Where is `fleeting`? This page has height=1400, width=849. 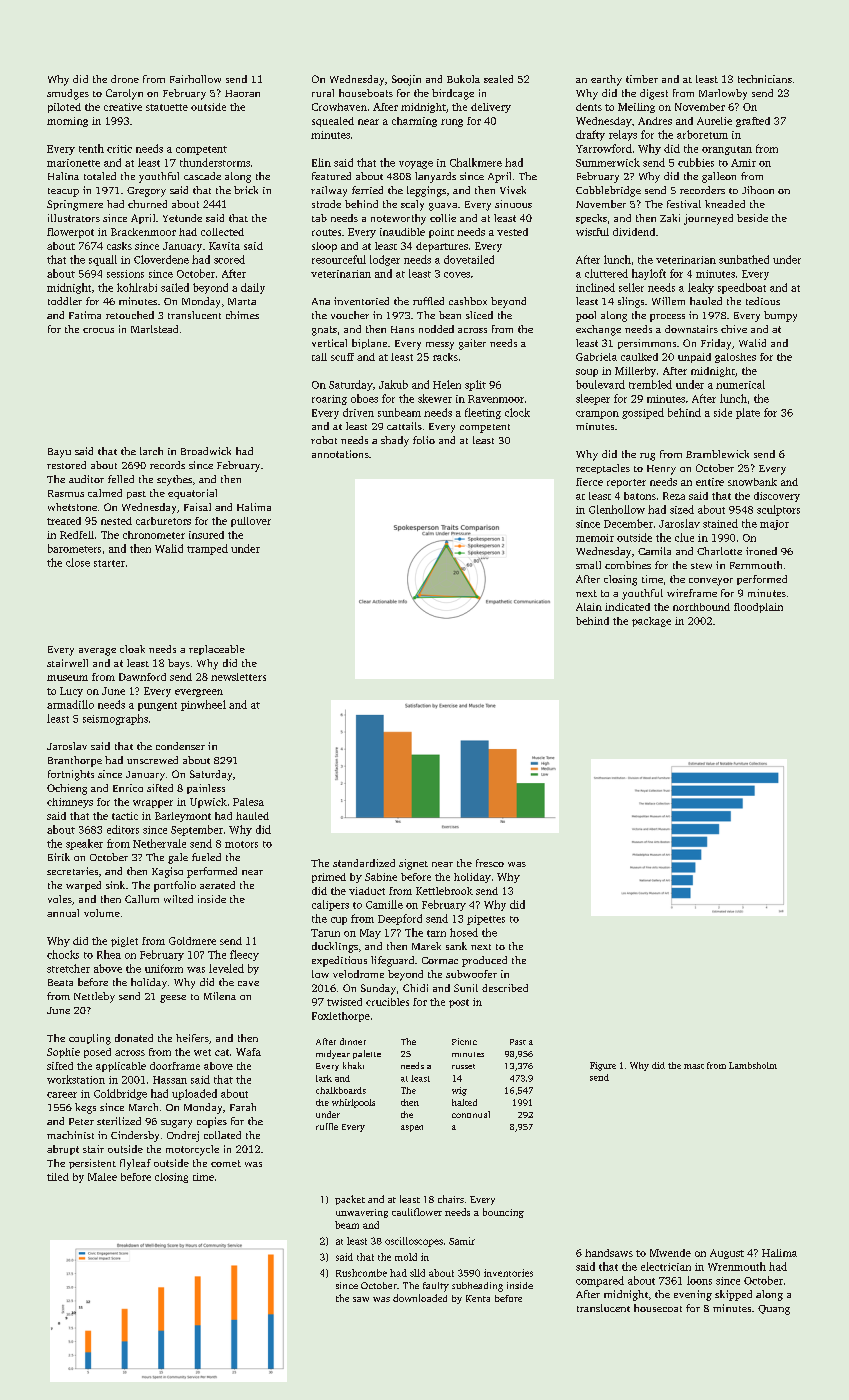 fleeting is located at coordinates (483, 413).
